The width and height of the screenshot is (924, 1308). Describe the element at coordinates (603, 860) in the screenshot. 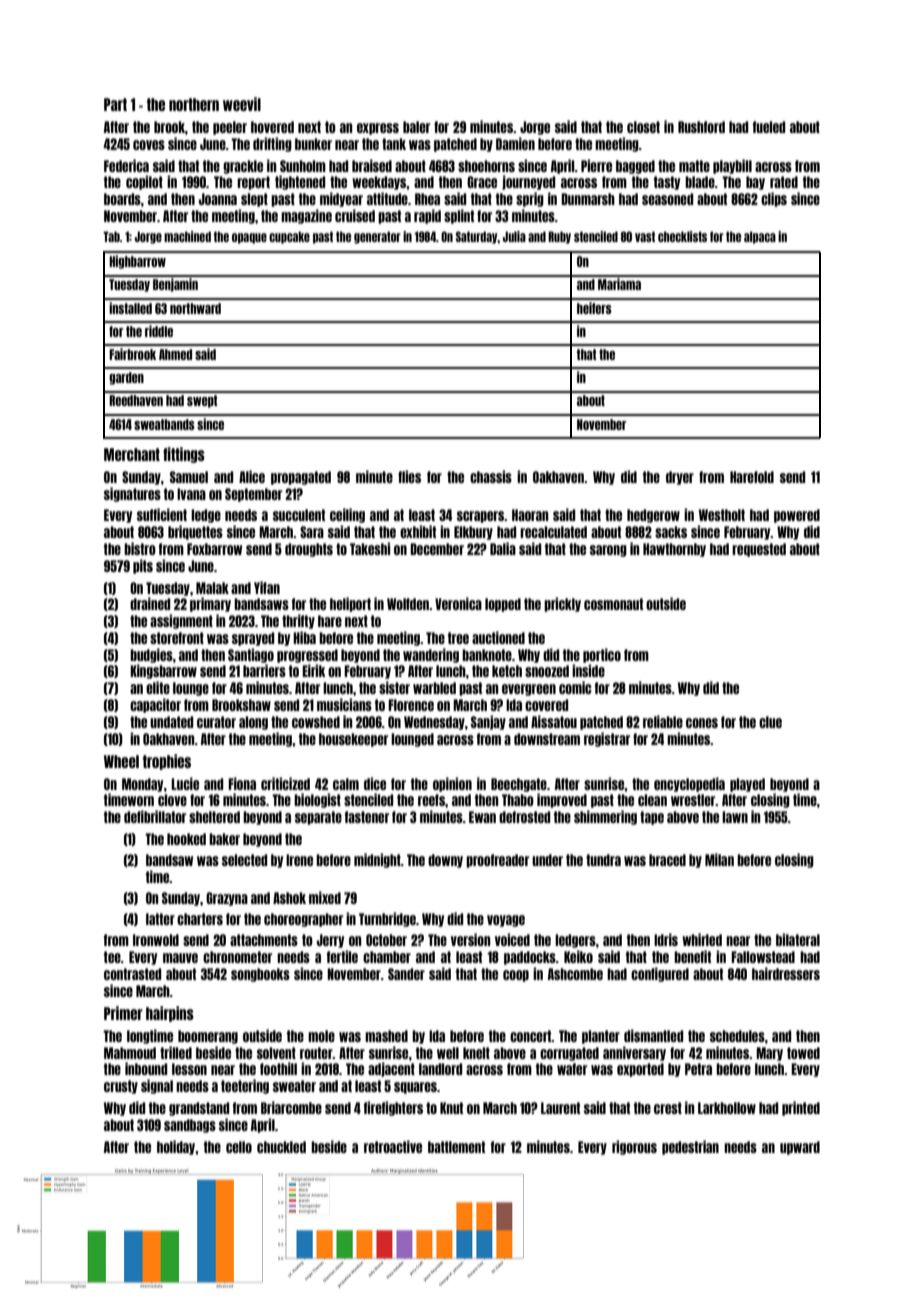

I see `tundra` at that location.
